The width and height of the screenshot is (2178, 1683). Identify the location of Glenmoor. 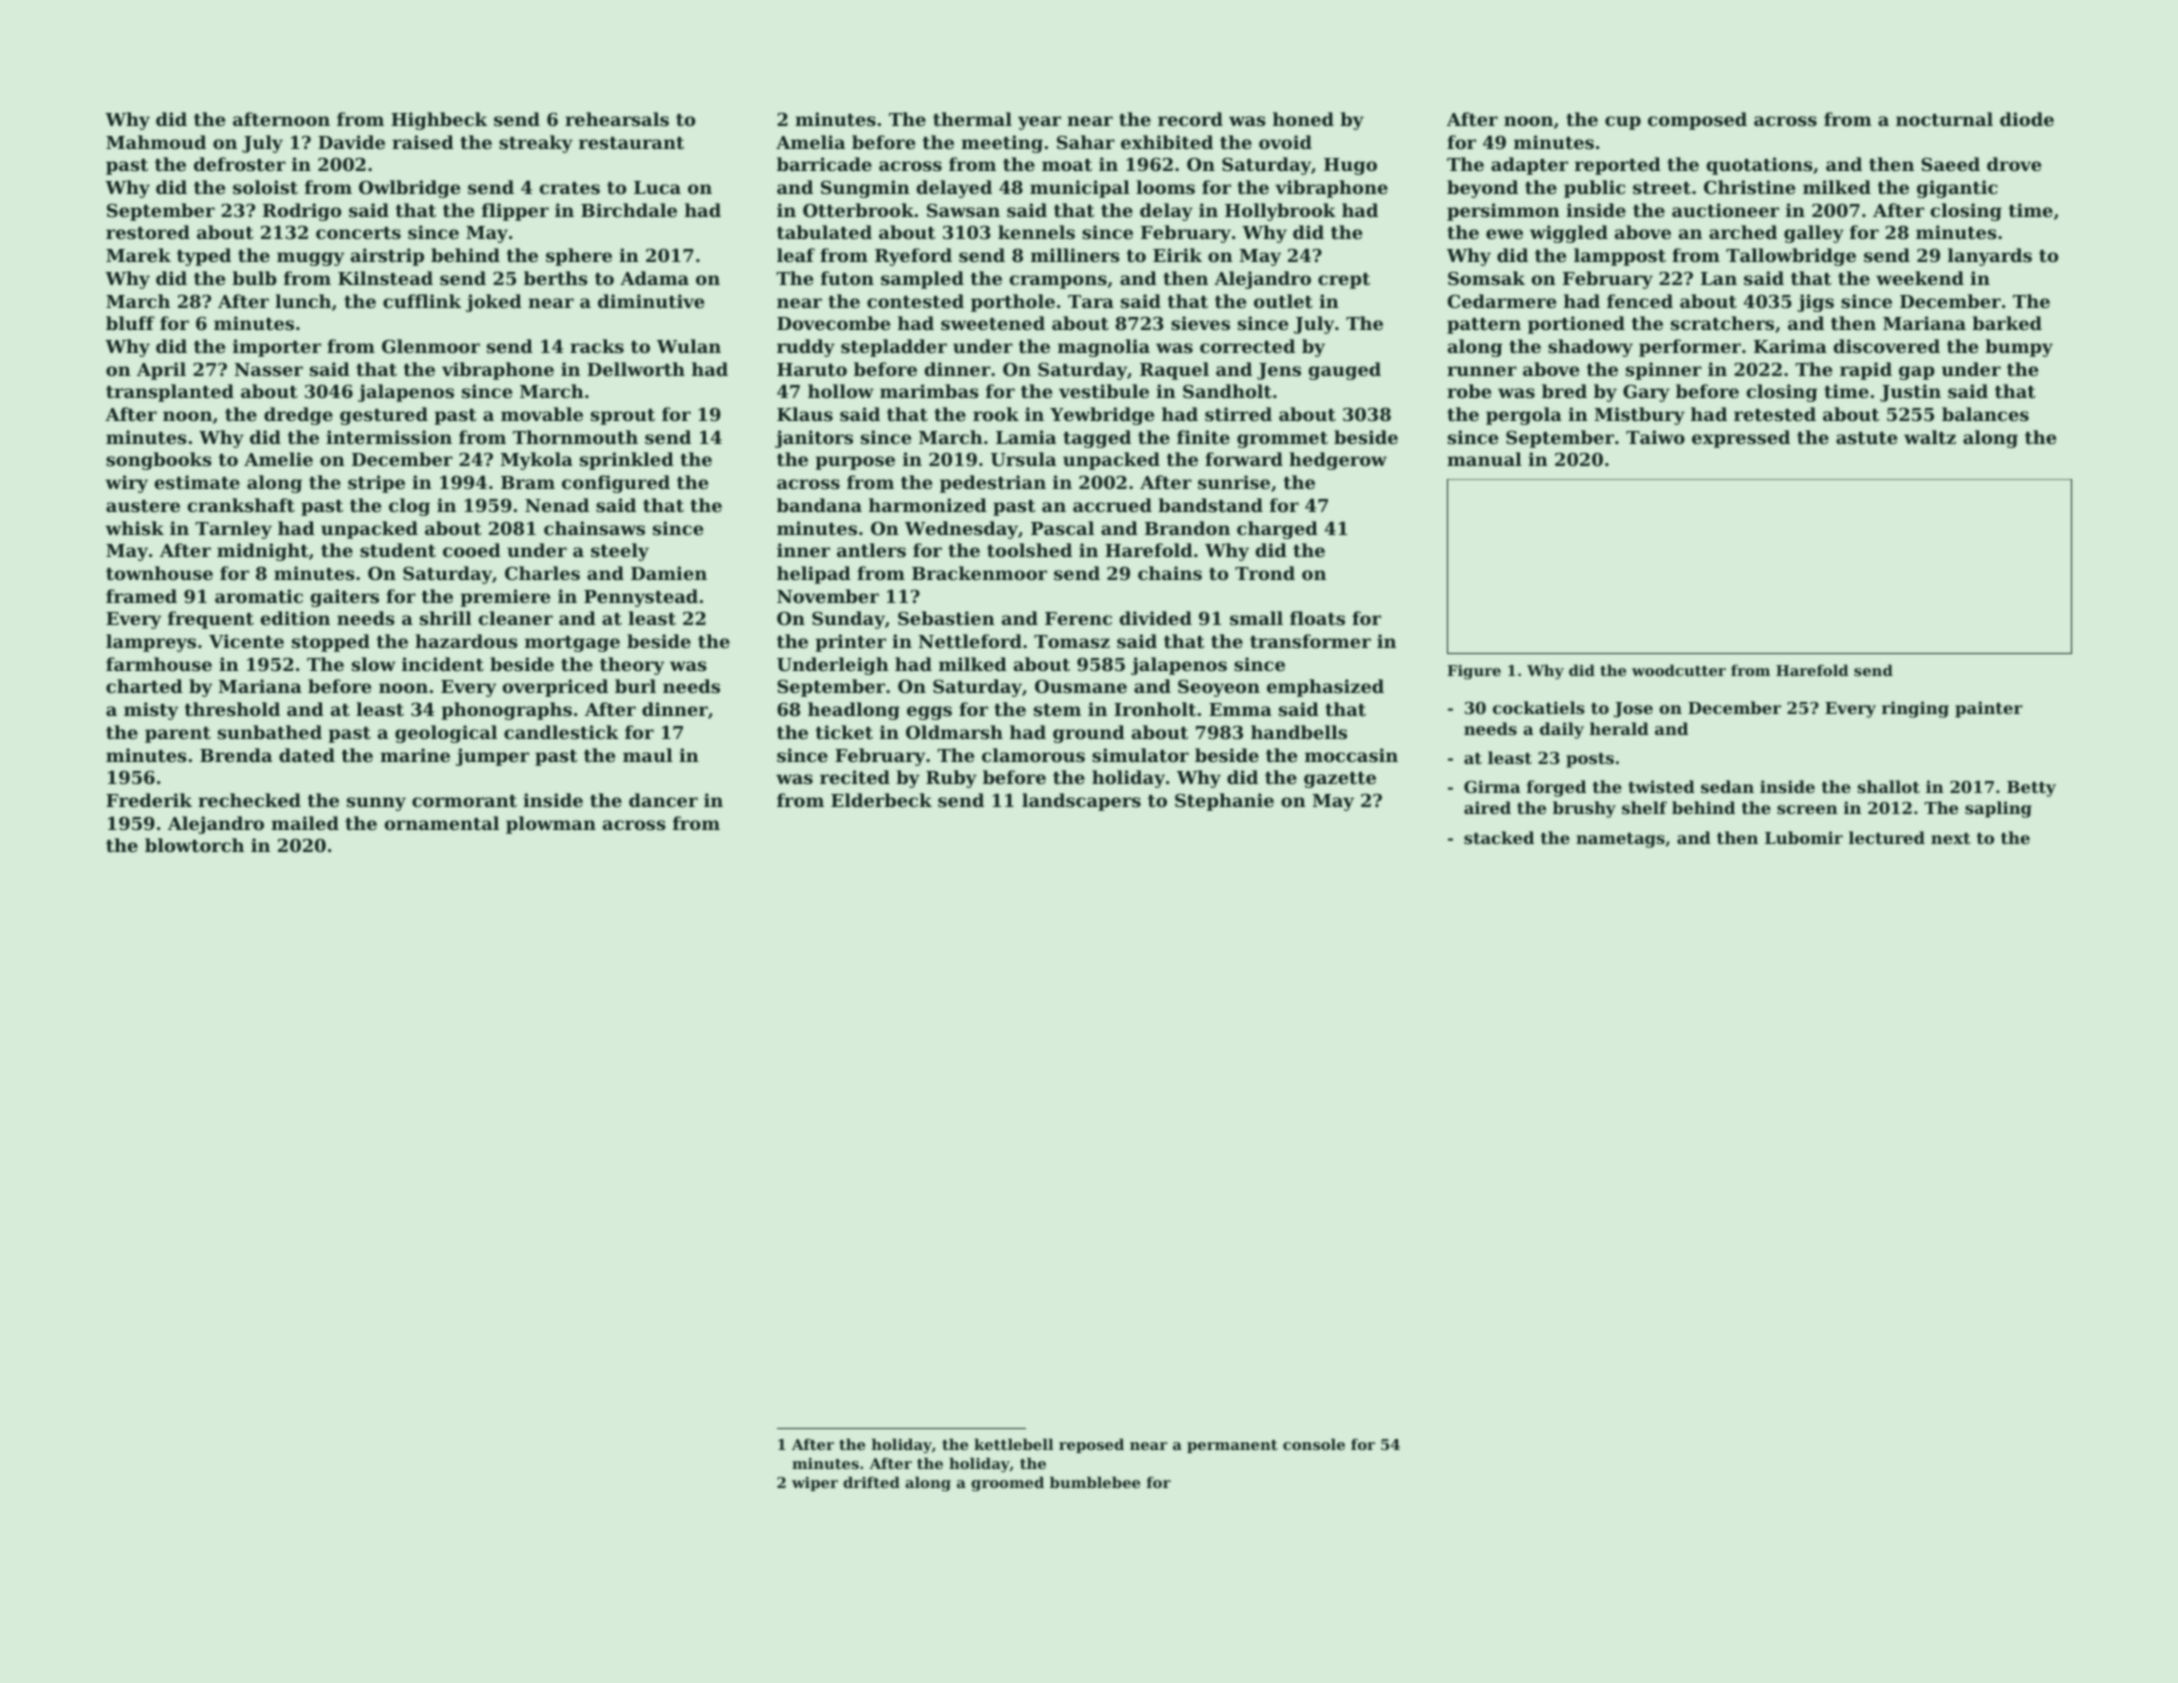
(431, 346).
